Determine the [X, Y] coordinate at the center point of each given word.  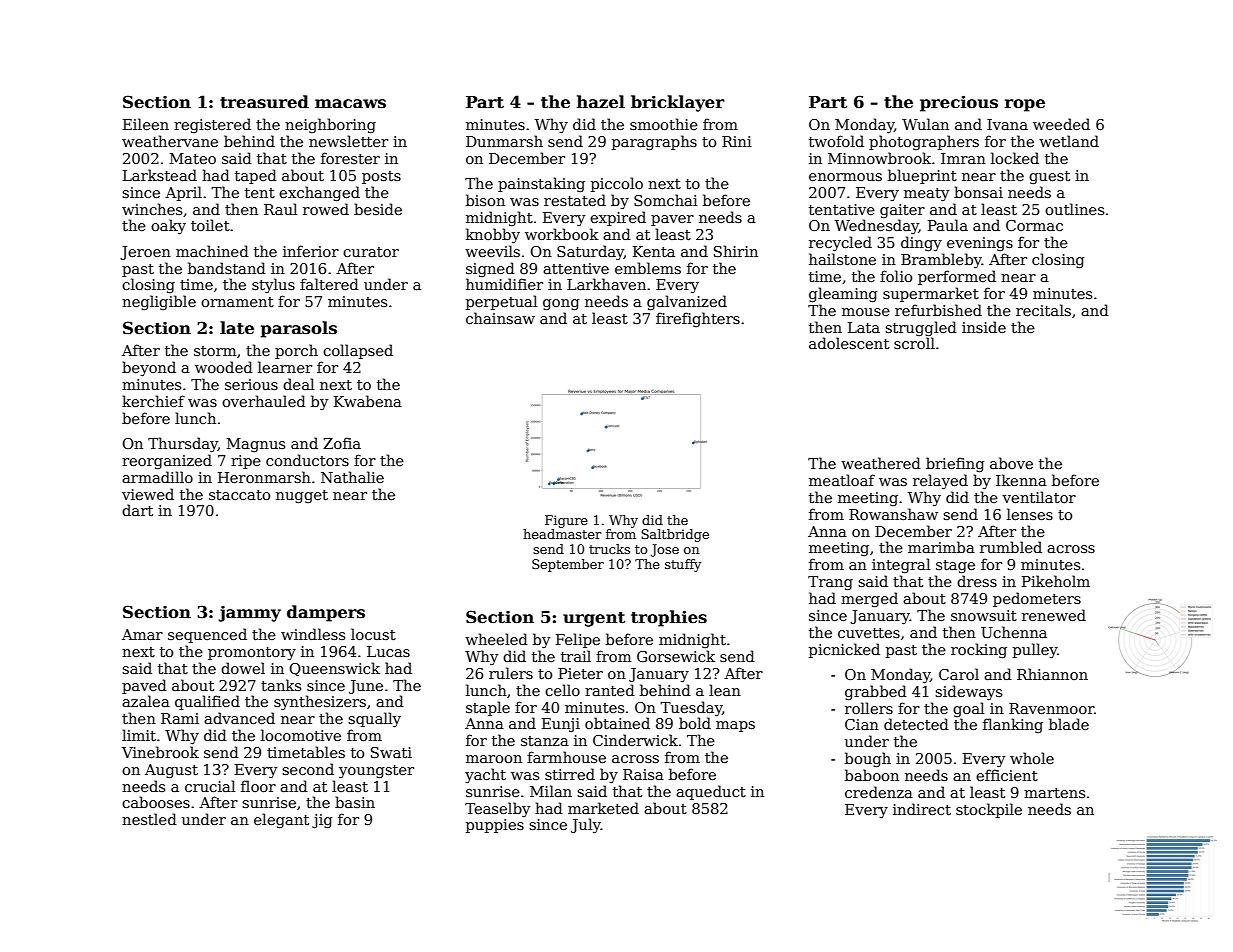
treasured [264, 102]
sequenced [207, 635]
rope [1025, 105]
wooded [224, 367]
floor [258, 786]
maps [735, 726]
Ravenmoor [1051, 708]
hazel [601, 102]
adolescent [849, 343]
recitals [1043, 310]
